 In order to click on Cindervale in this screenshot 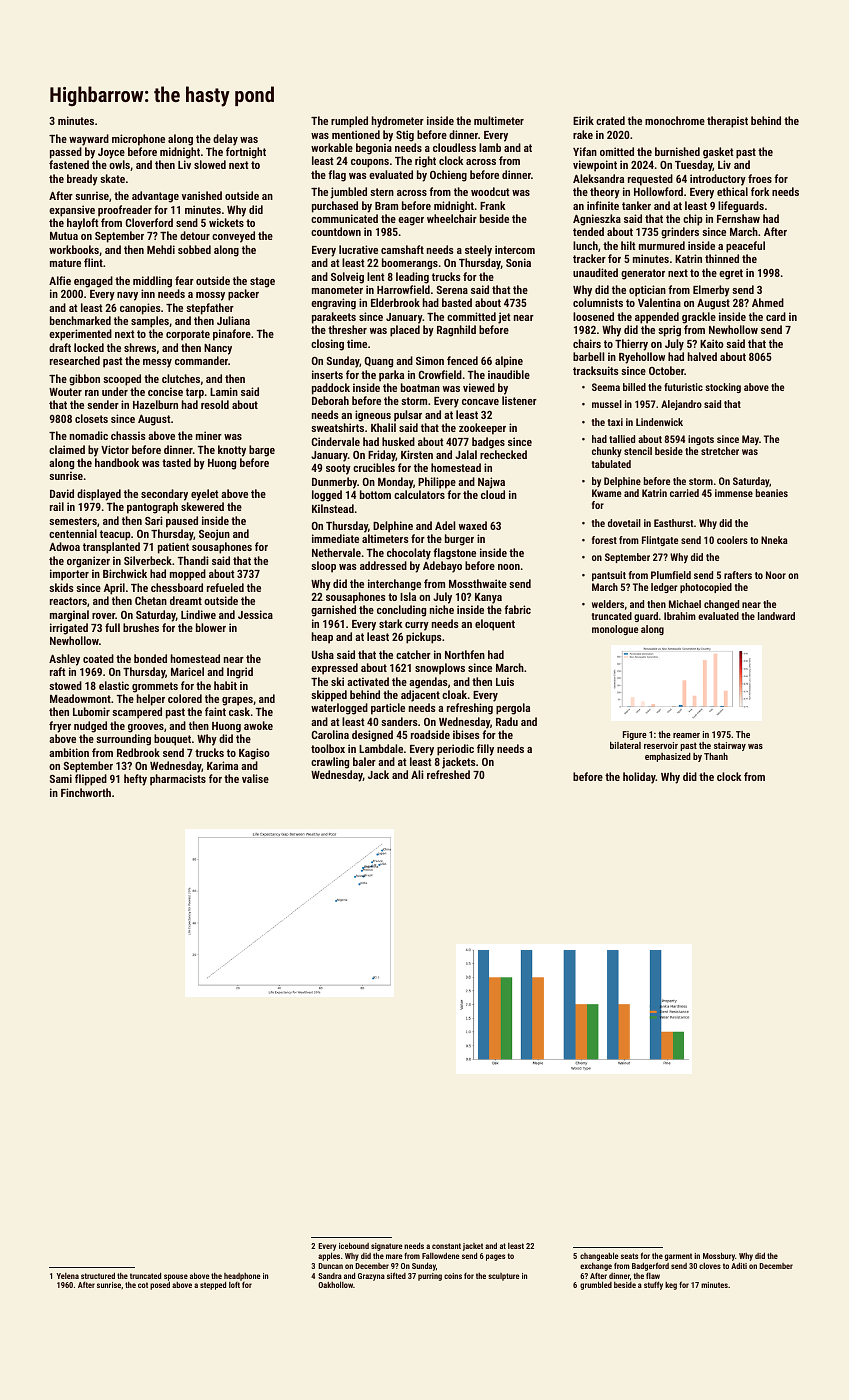, I will do `click(336, 441)`.
